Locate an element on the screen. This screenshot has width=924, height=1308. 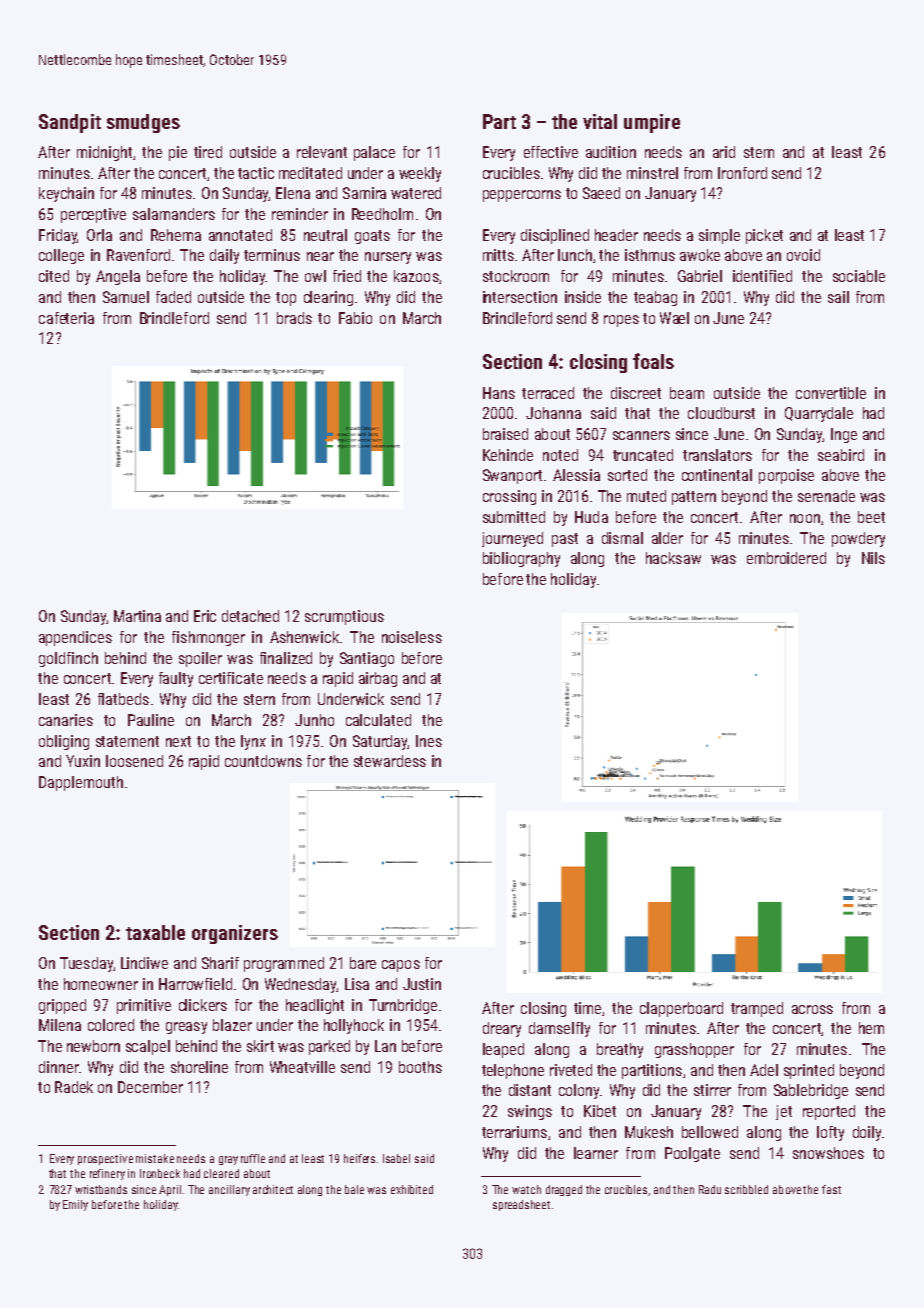
clapperboard is located at coordinates (681, 1009).
